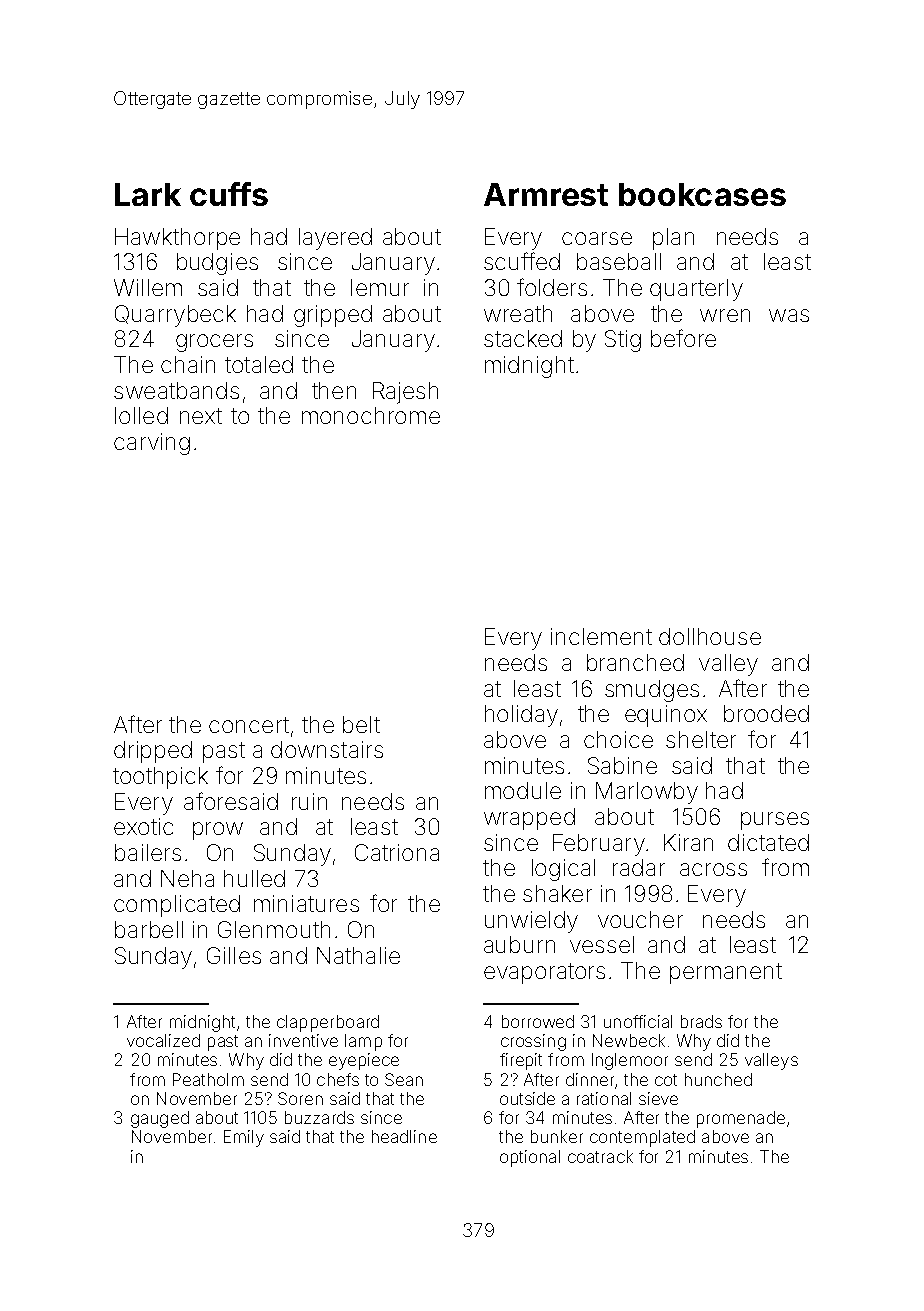  What do you see at coordinates (718, 1079) in the screenshot?
I see `hunched` at bounding box center [718, 1079].
